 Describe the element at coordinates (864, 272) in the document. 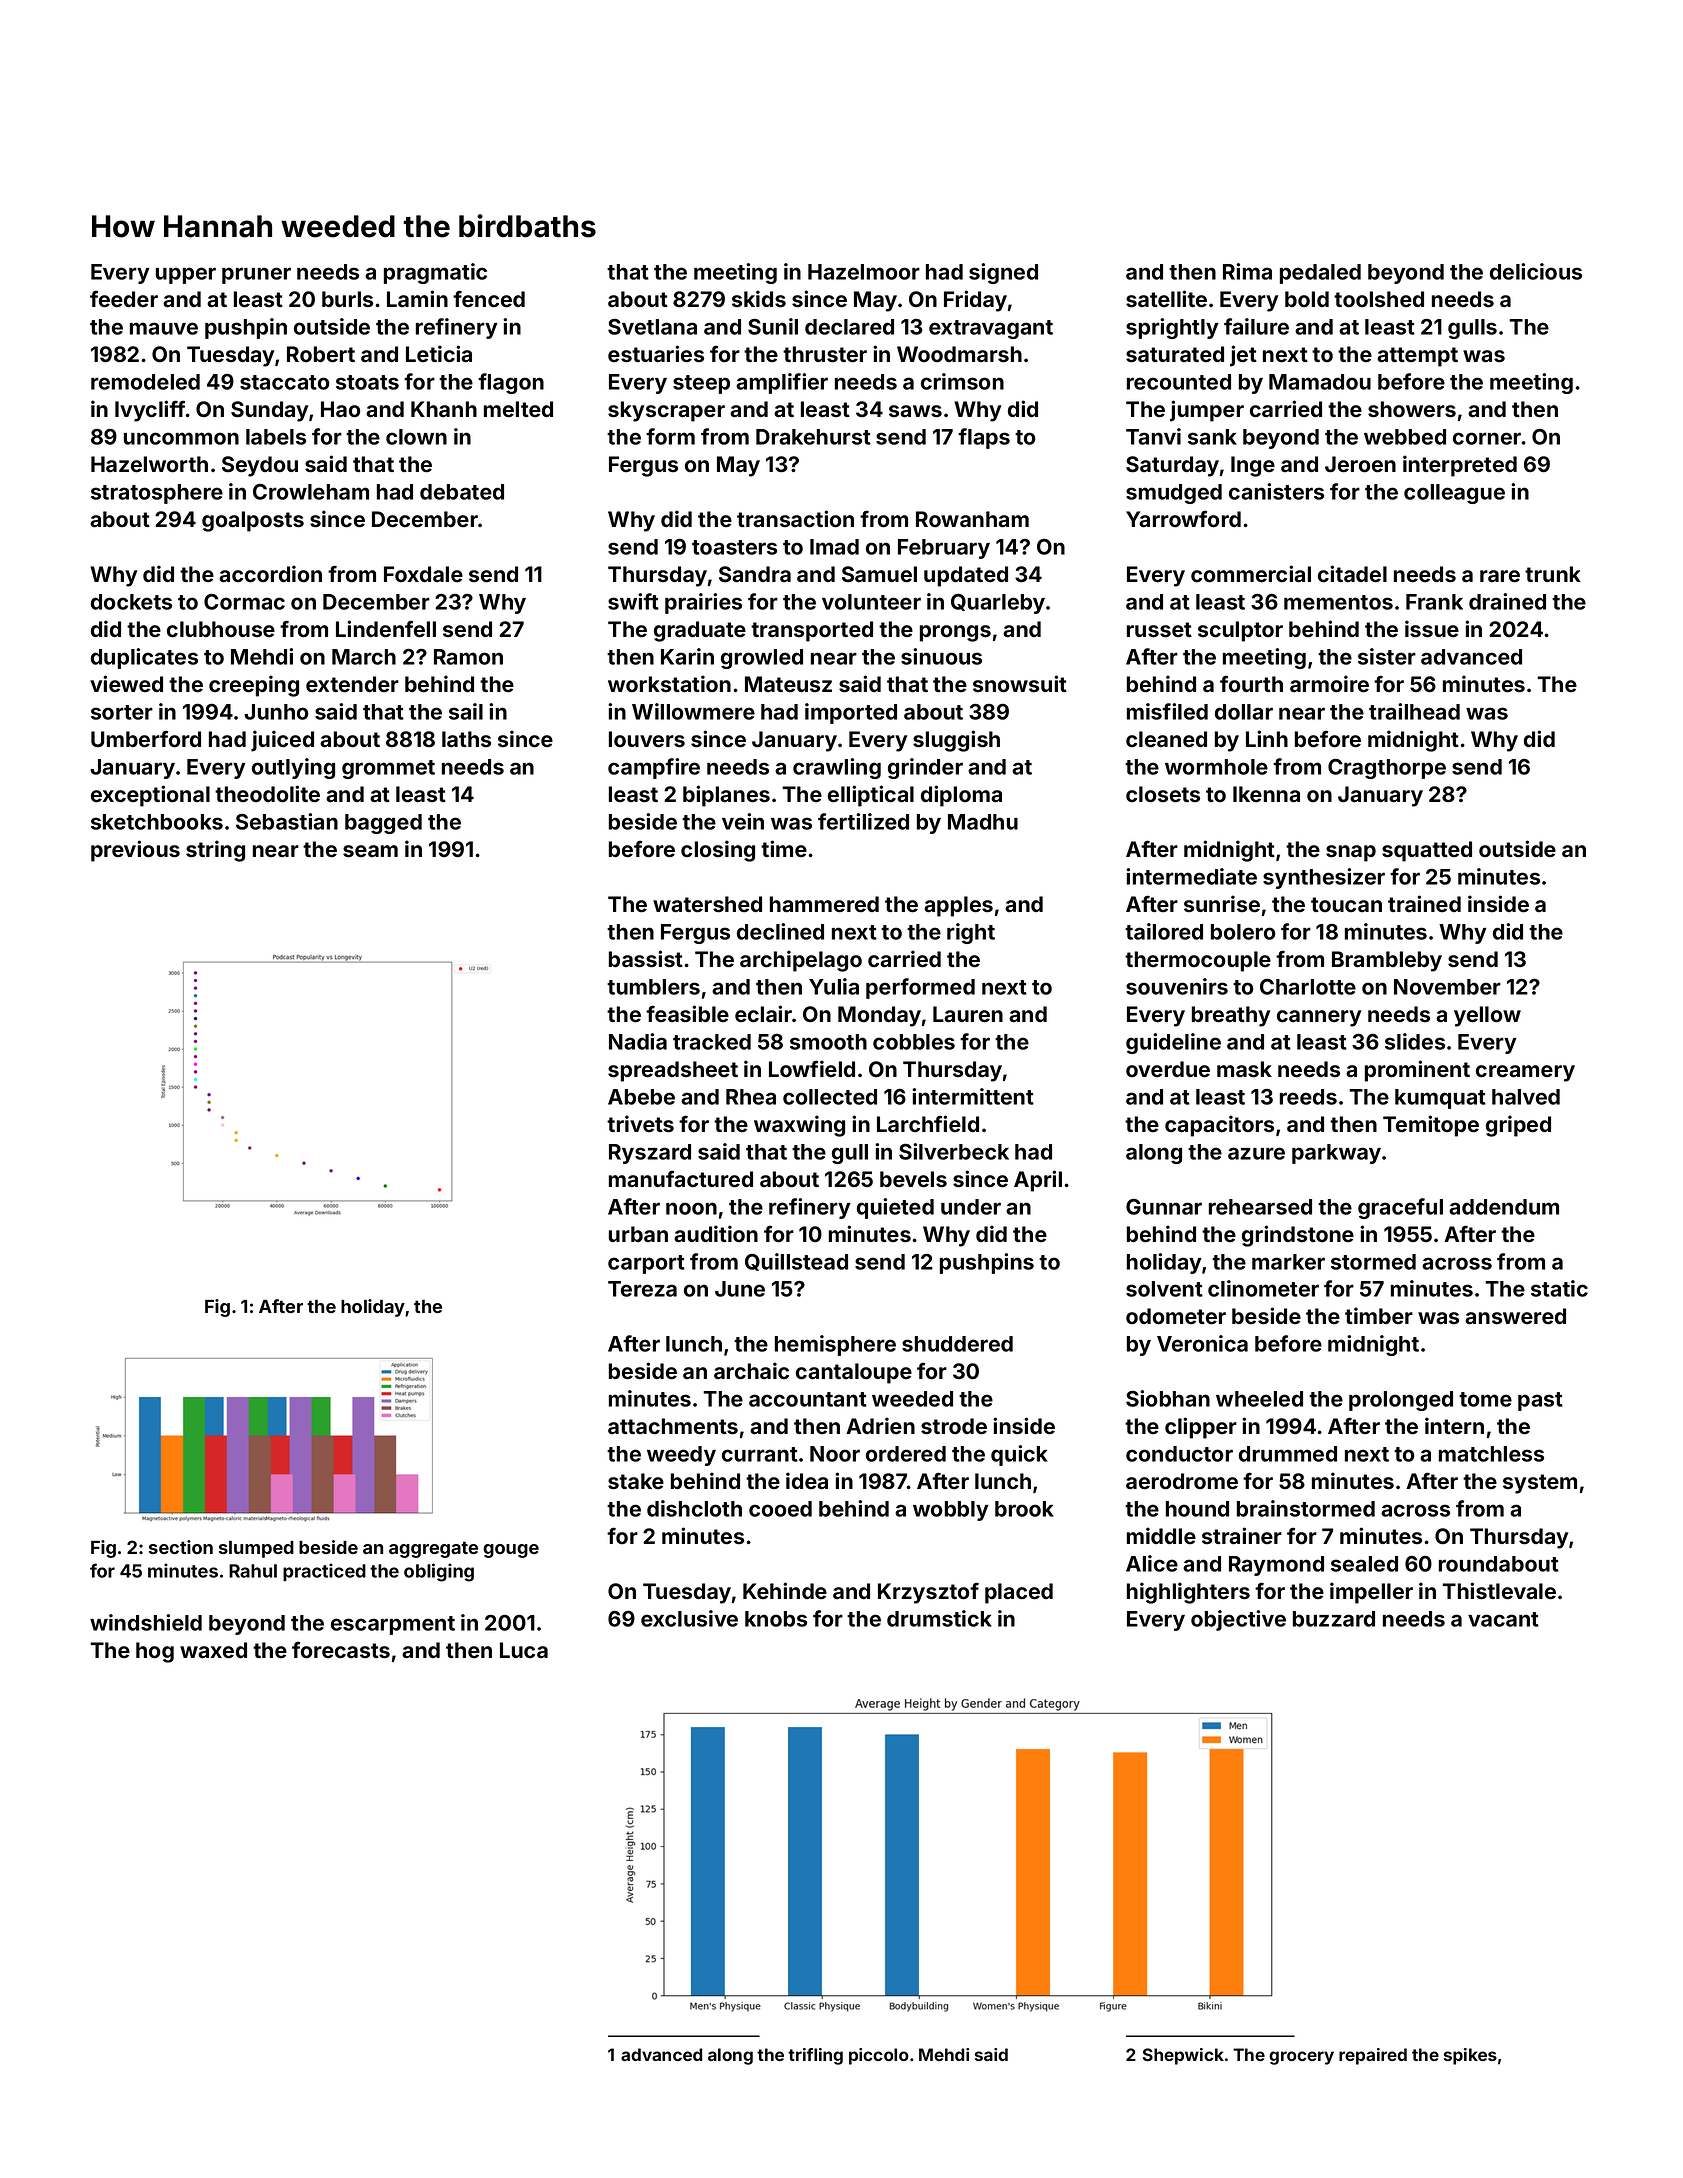

I see `Hazelmoor` at that location.
